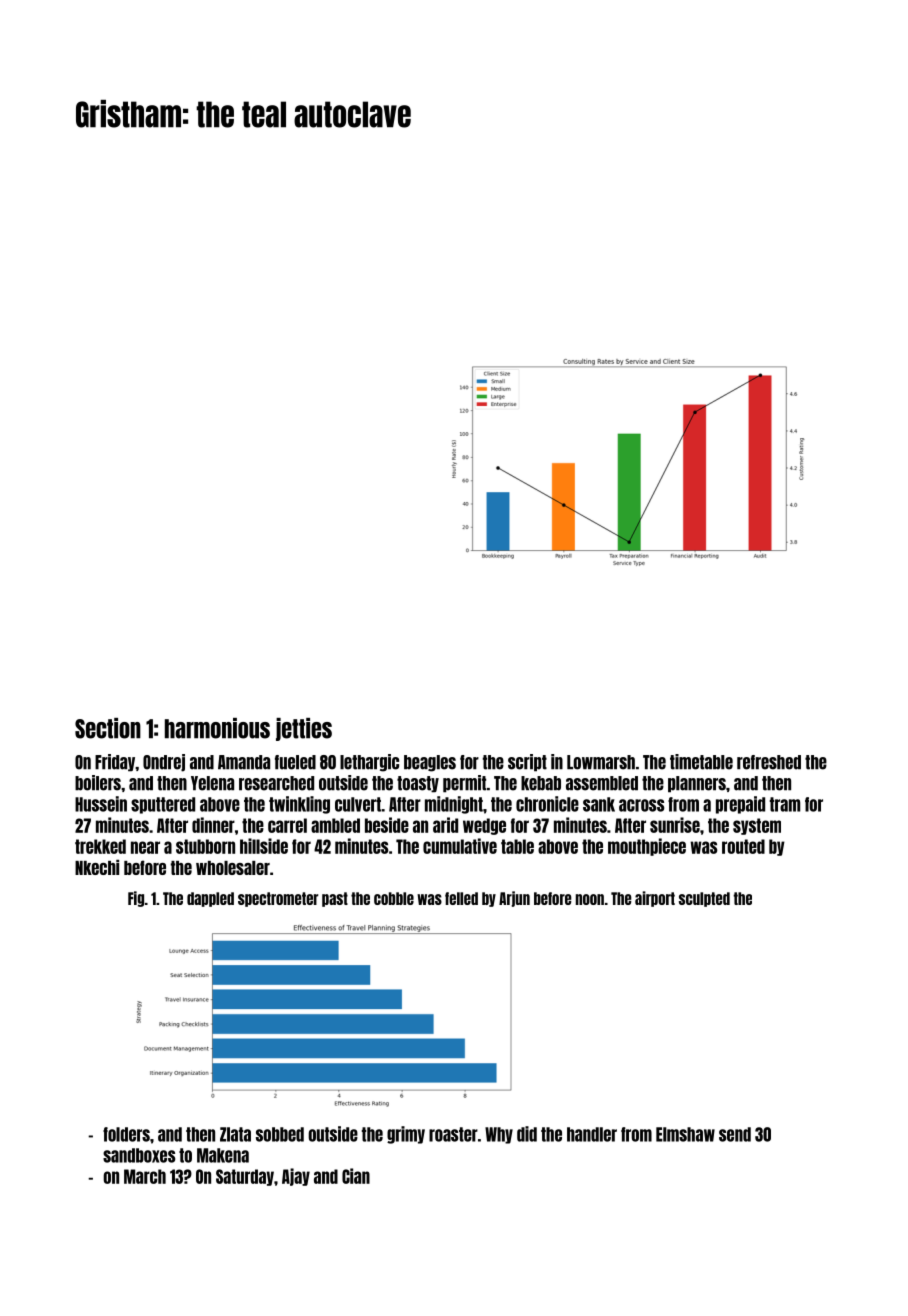 This screenshot has width=908, height=1316. What do you see at coordinates (244, 762) in the screenshot?
I see `Amanda` at bounding box center [244, 762].
